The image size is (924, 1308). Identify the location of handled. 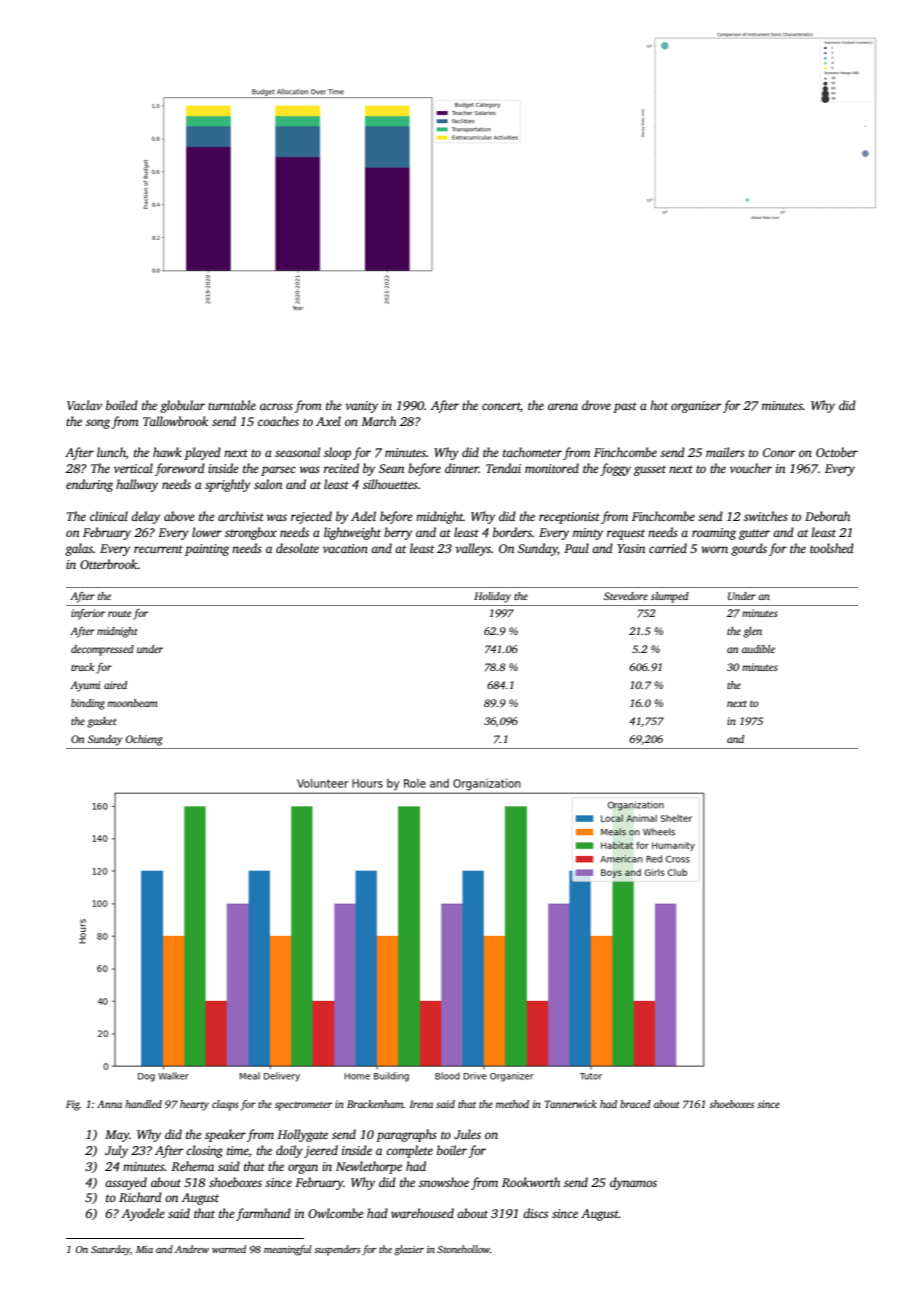
(143, 1104).
